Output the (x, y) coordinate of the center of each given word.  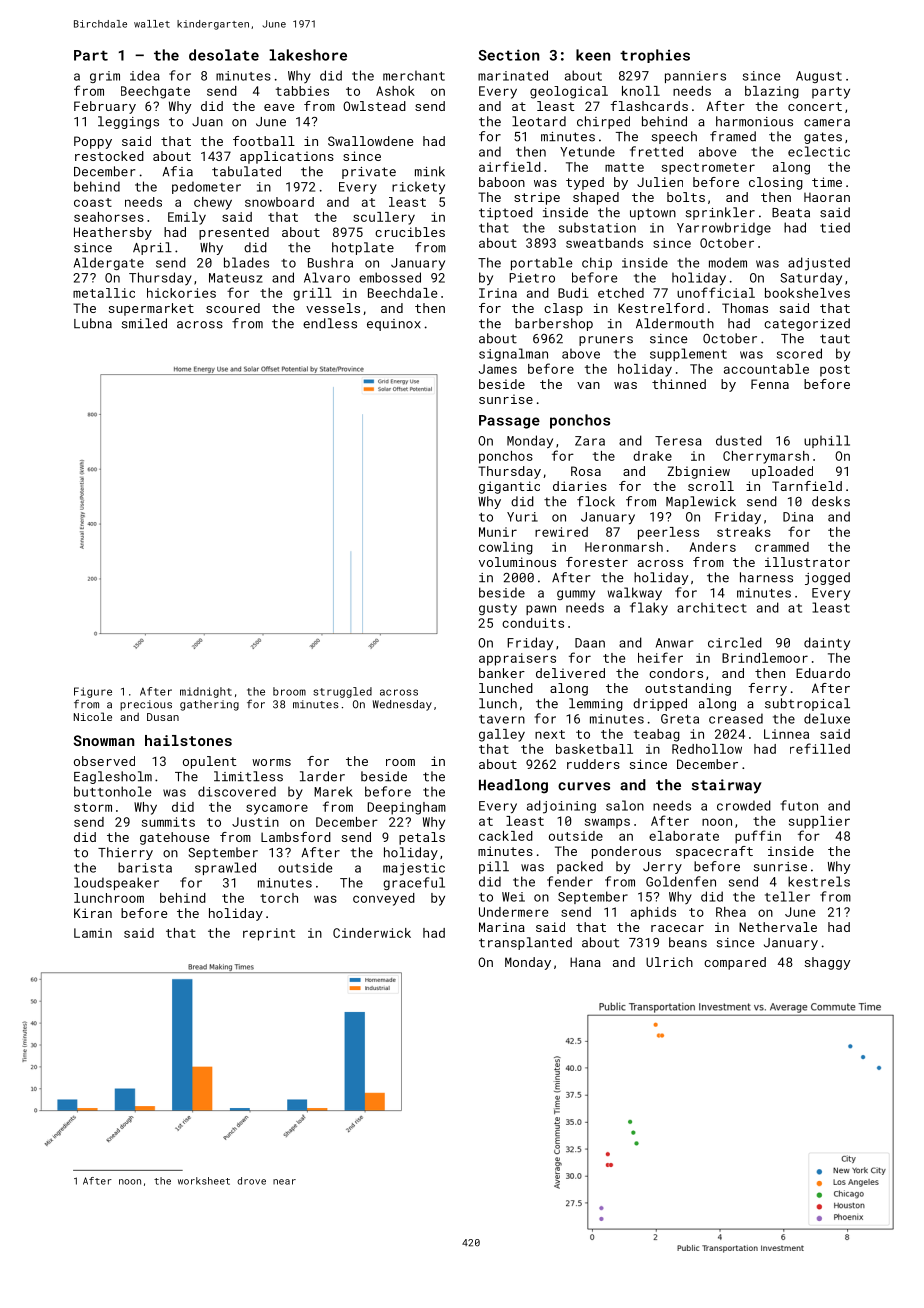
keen (593, 55)
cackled (506, 836)
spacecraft (714, 852)
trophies (655, 56)
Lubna (93, 323)
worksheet (204, 1181)
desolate (224, 55)
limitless (248, 776)
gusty (498, 610)
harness (766, 577)
